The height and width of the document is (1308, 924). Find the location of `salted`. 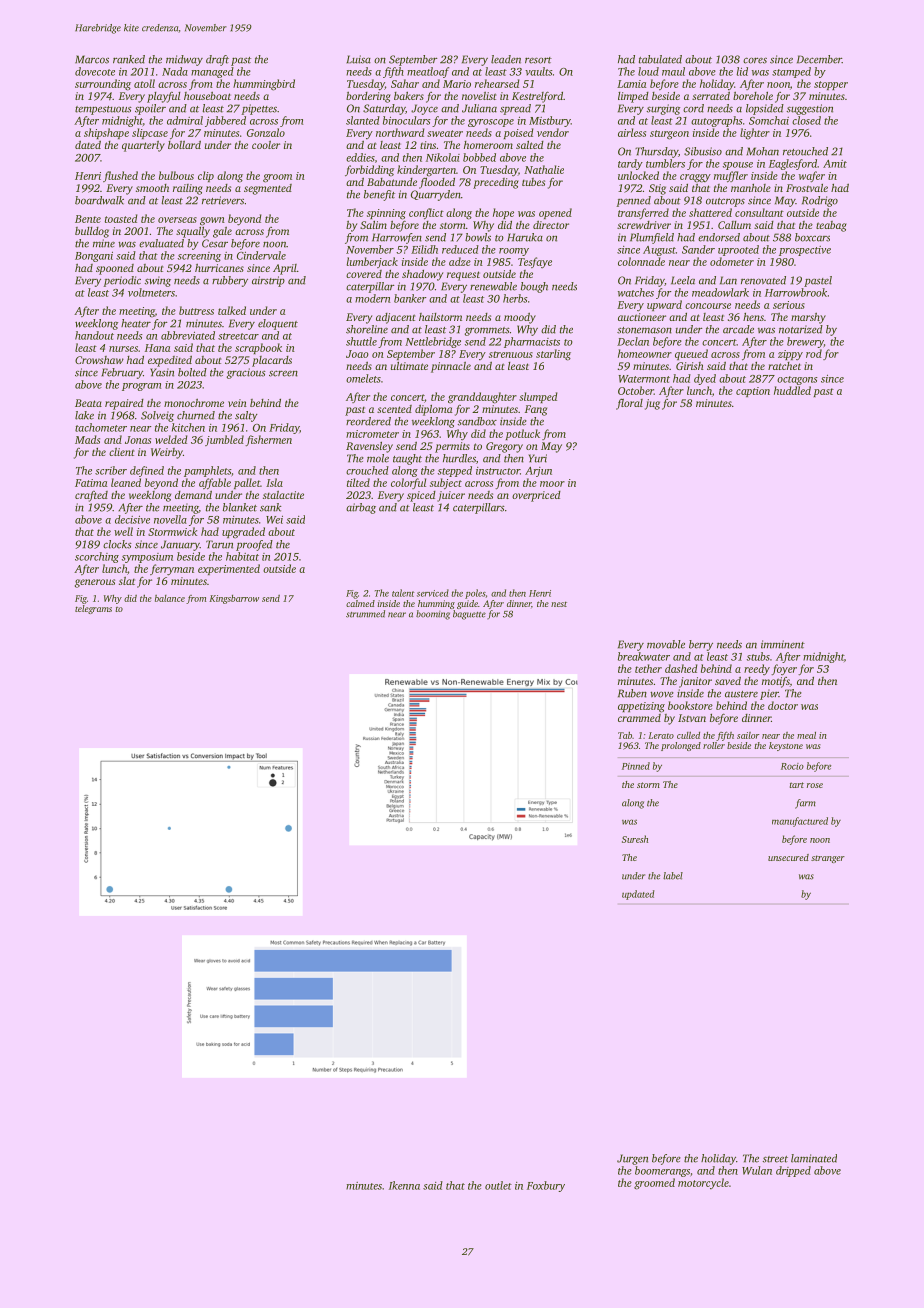

salted is located at coordinates (530, 145).
